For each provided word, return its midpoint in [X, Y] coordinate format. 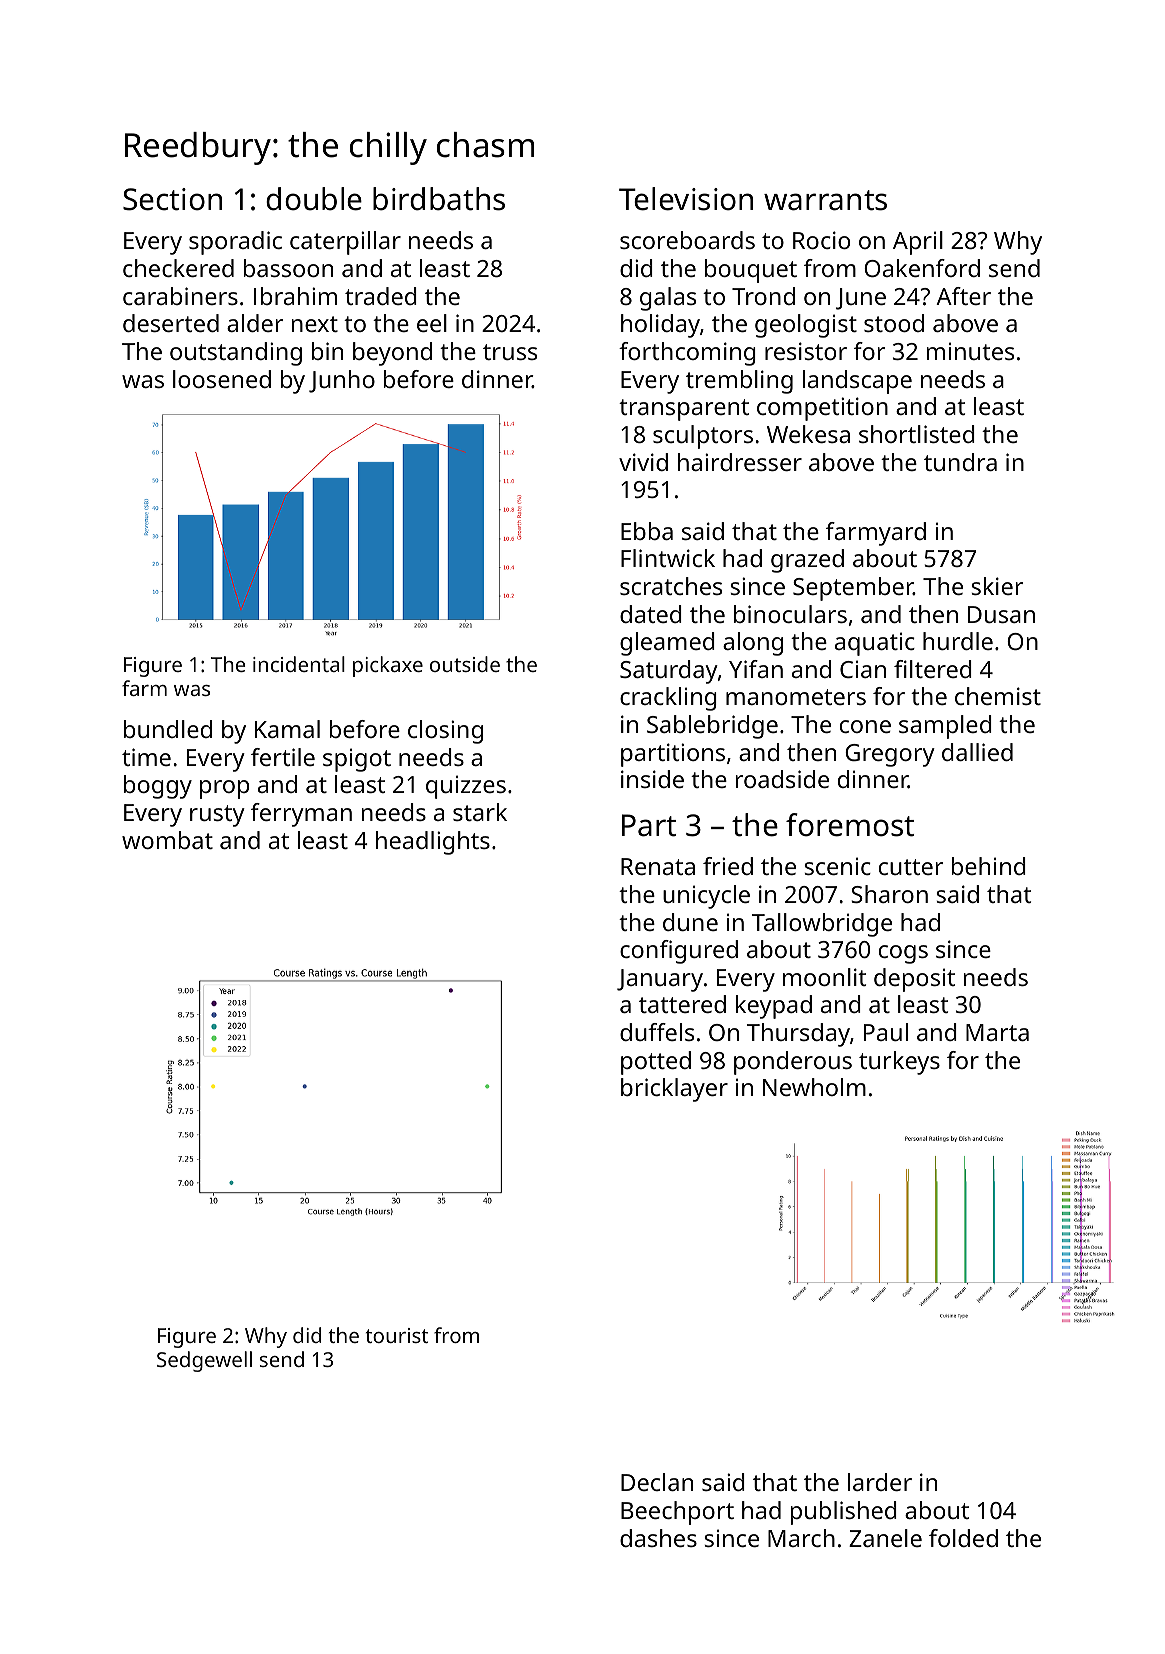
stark [480, 812]
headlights [433, 843]
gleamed [667, 644]
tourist [397, 1335]
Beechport [677, 1513]
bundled [168, 729]
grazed [807, 561]
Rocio [821, 240]
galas [668, 299]
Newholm [814, 1087]
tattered [682, 1004]
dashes [658, 1538]
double [314, 199]
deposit [914, 980]
